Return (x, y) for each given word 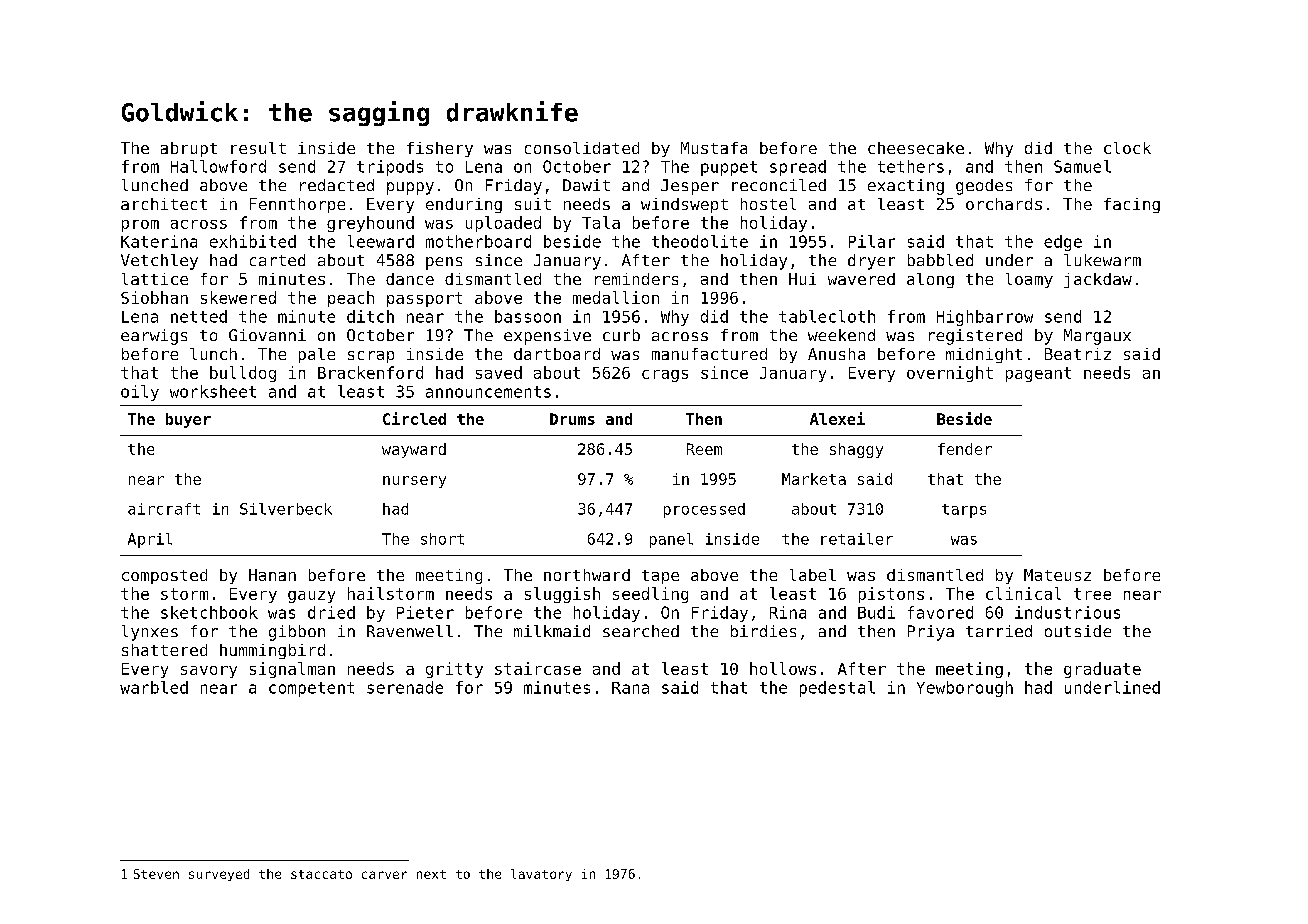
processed (704, 510)
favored (940, 612)
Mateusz (1057, 575)
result (258, 148)
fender (965, 449)
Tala (601, 222)
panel (671, 540)
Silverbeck (286, 509)
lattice (155, 279)
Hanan (272, 575)
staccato (321, 874)
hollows (783, 668)
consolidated (582, 148)
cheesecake (916, 148)
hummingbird (272, 651)
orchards (1004, 204)
